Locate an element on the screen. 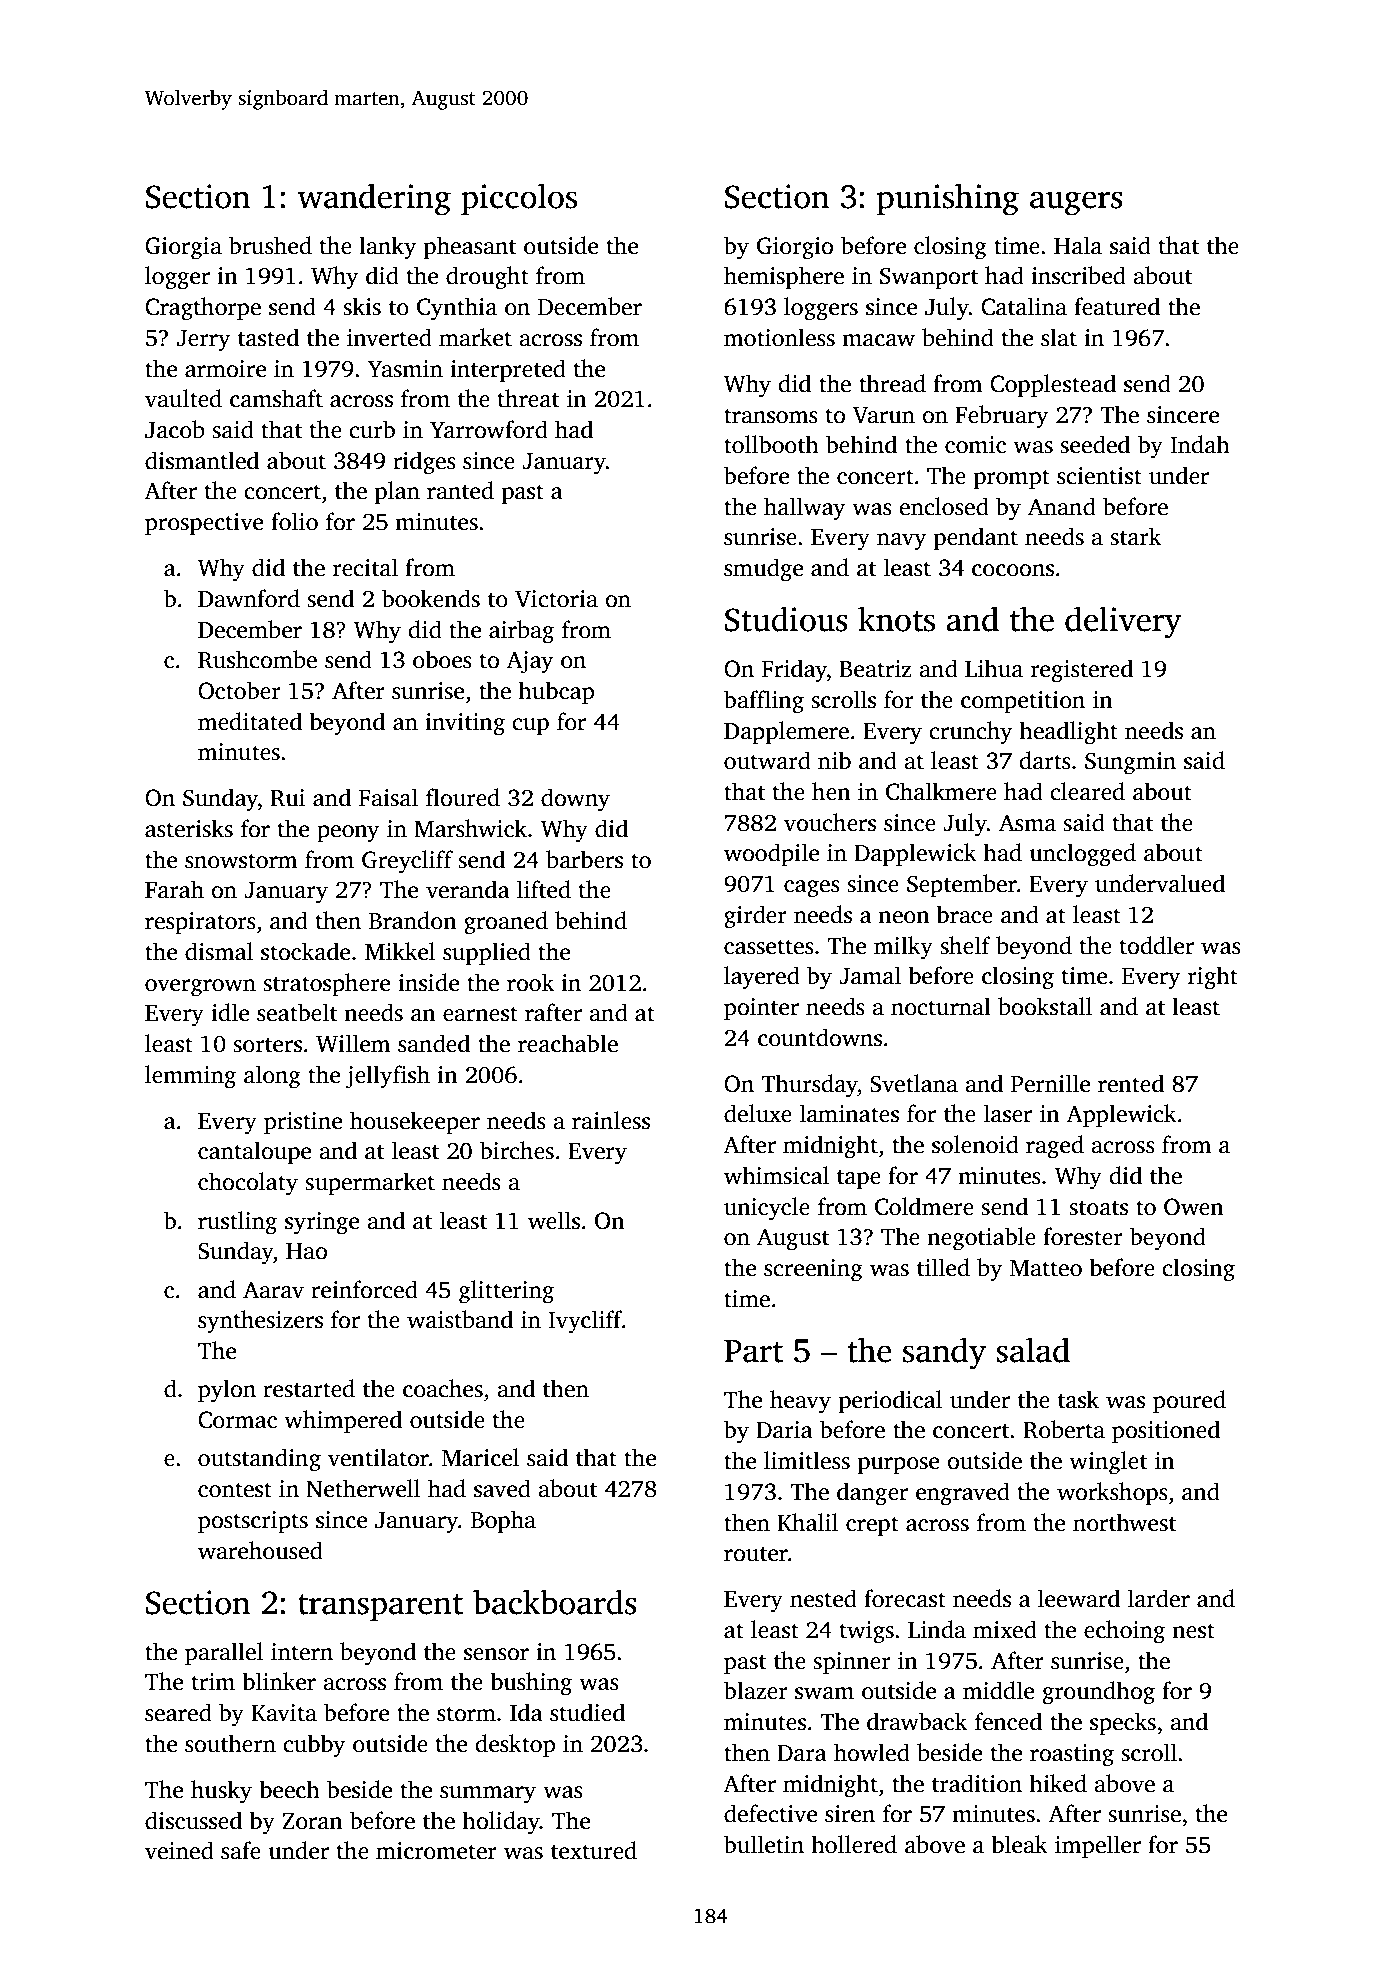 The width and height of the screenshot is (1386, 1969). reinforced is located at coordinates (364, 1289).
